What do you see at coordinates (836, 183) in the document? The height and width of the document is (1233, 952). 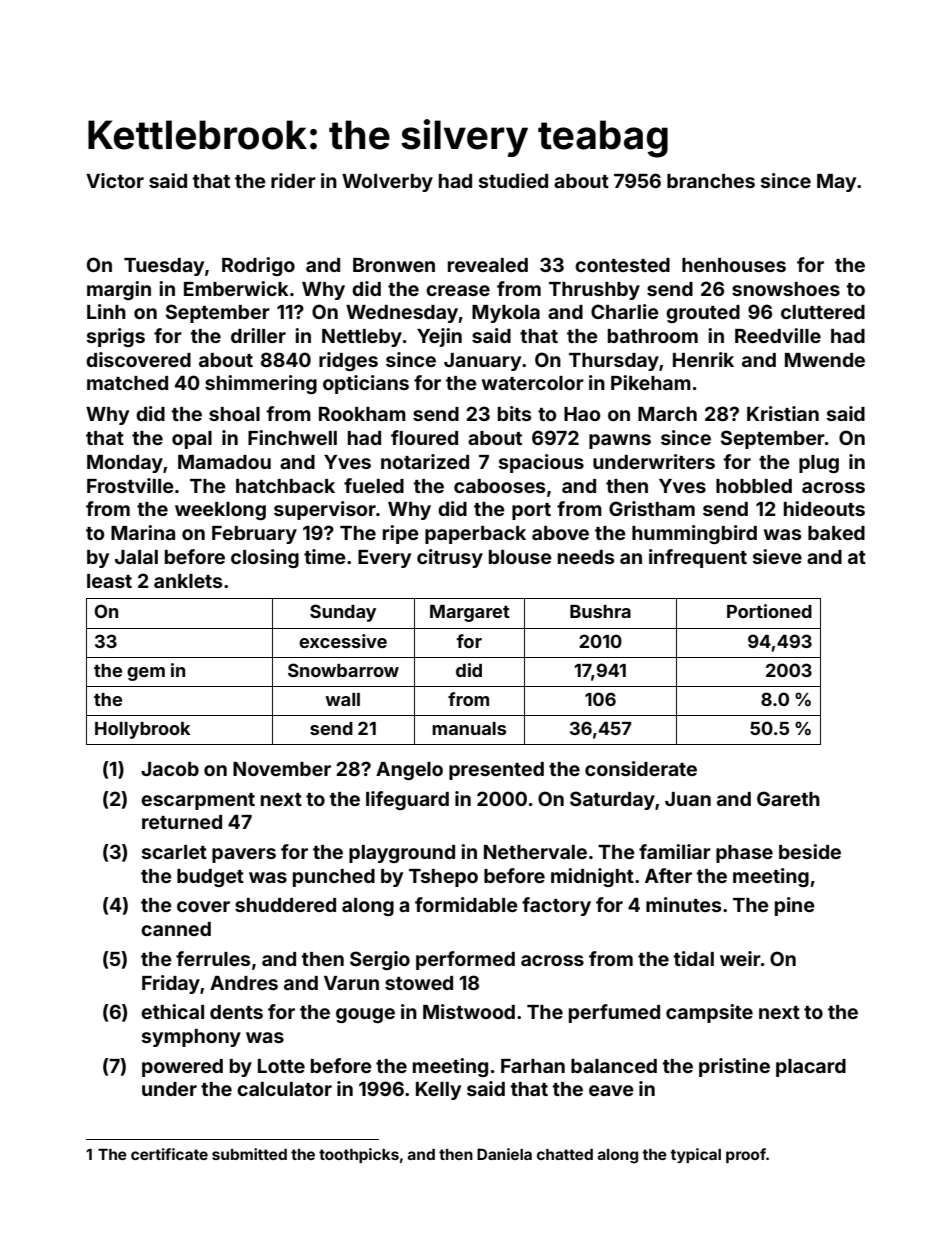 I see `May` at bounding box center [836, 183].
